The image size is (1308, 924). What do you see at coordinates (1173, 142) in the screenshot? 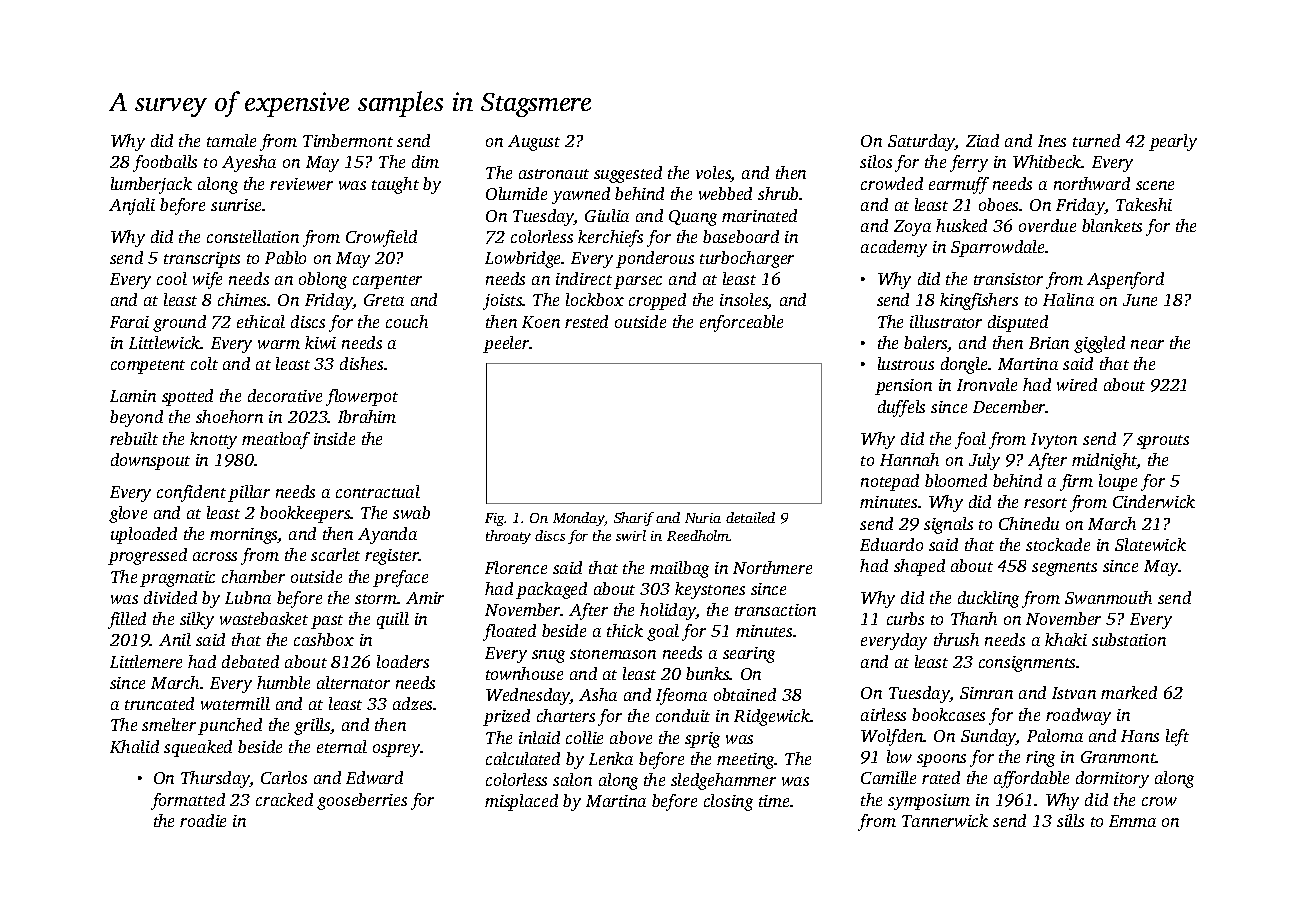
I see `pearly` at bounding box center [1173, 142].
